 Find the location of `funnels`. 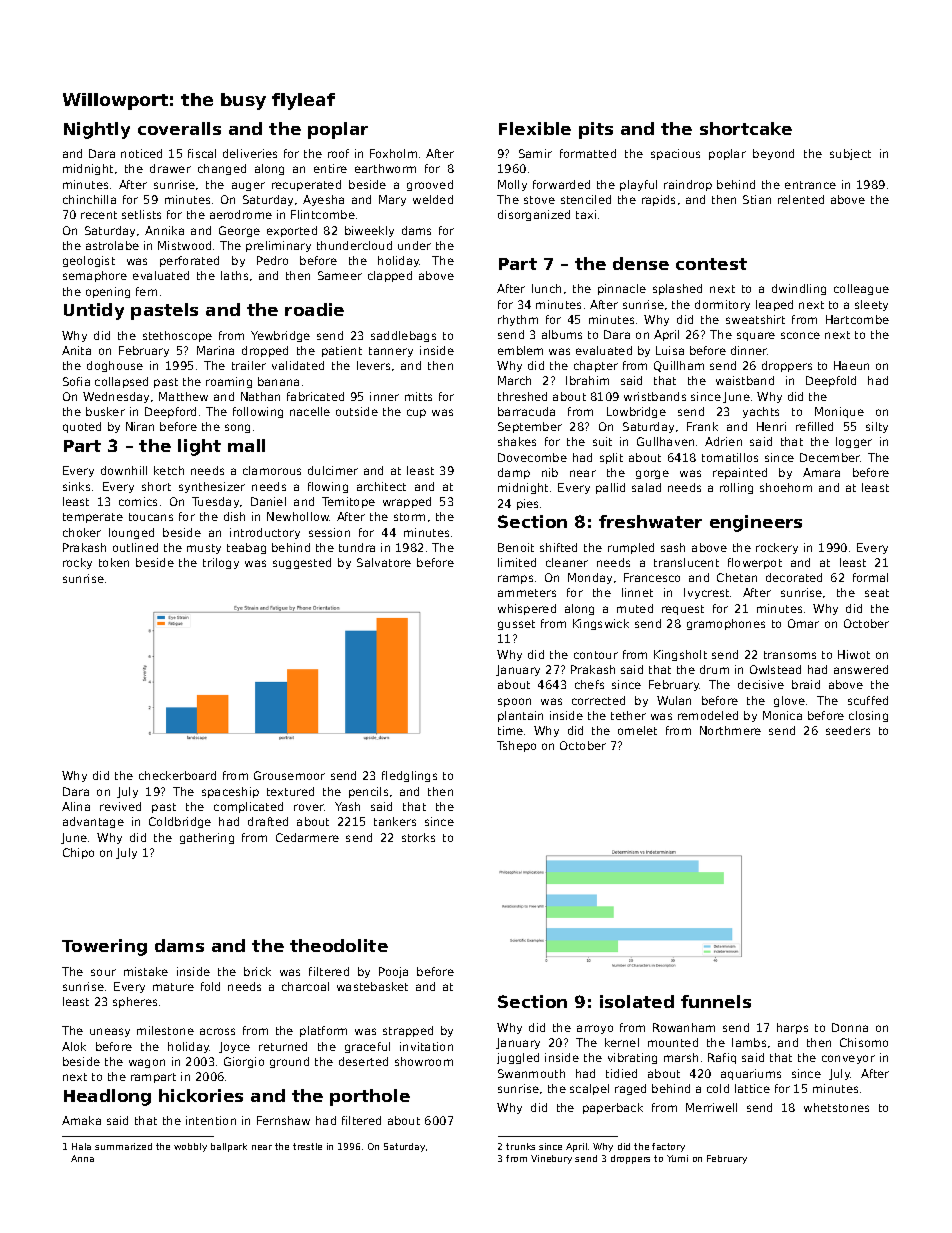

funnels is located at coordinates (716, 1001).
